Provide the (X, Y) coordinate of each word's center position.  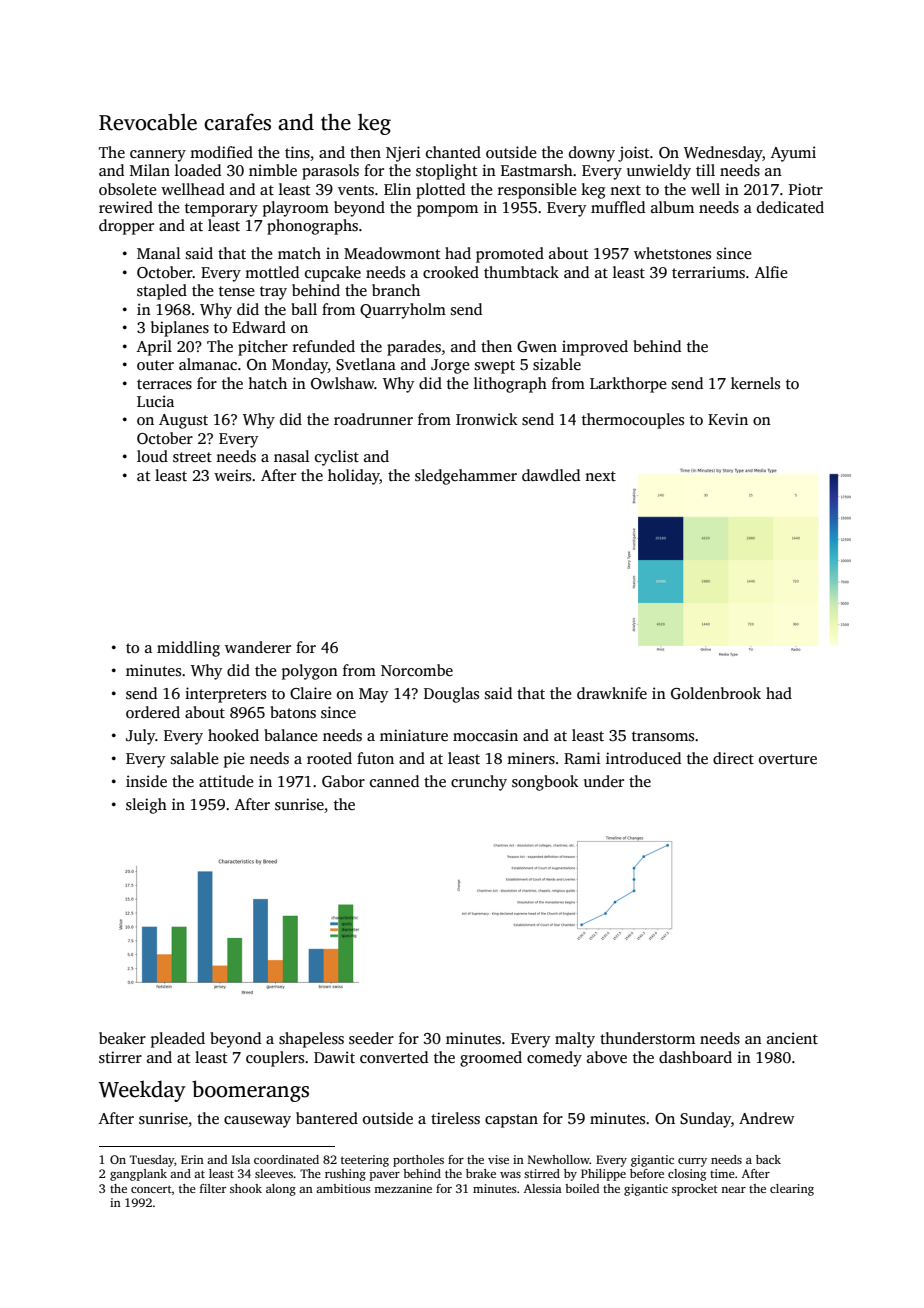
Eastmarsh (537, 170)
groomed (491, 1059)
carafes (237, 122)
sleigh (146, 806)
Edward (259, 327)
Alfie (771, 272)
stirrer (120, 1057)
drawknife (612, 693)
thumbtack (521, 272)
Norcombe (417, 670)
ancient (792, 1038)
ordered (153, 712)
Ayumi (793, 154)
